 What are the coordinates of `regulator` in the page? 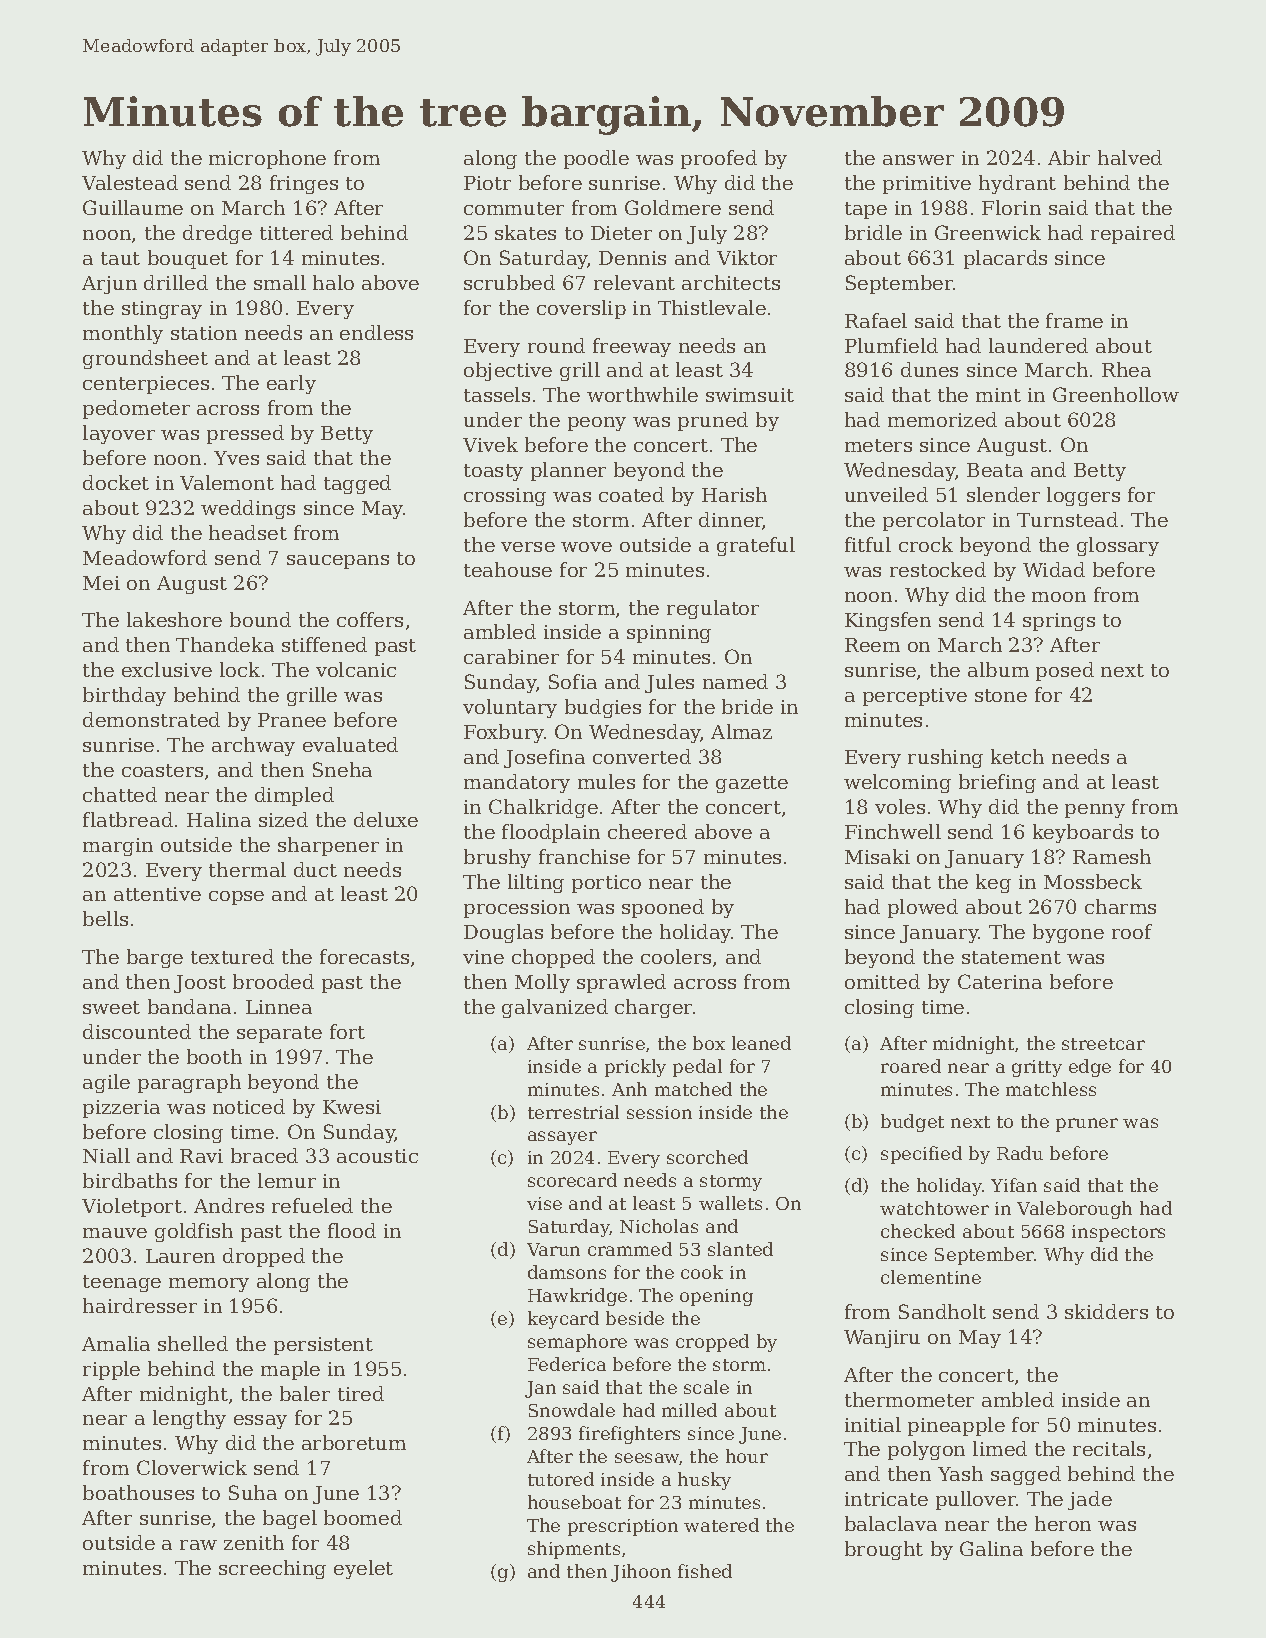 It's located at (713, 609).
